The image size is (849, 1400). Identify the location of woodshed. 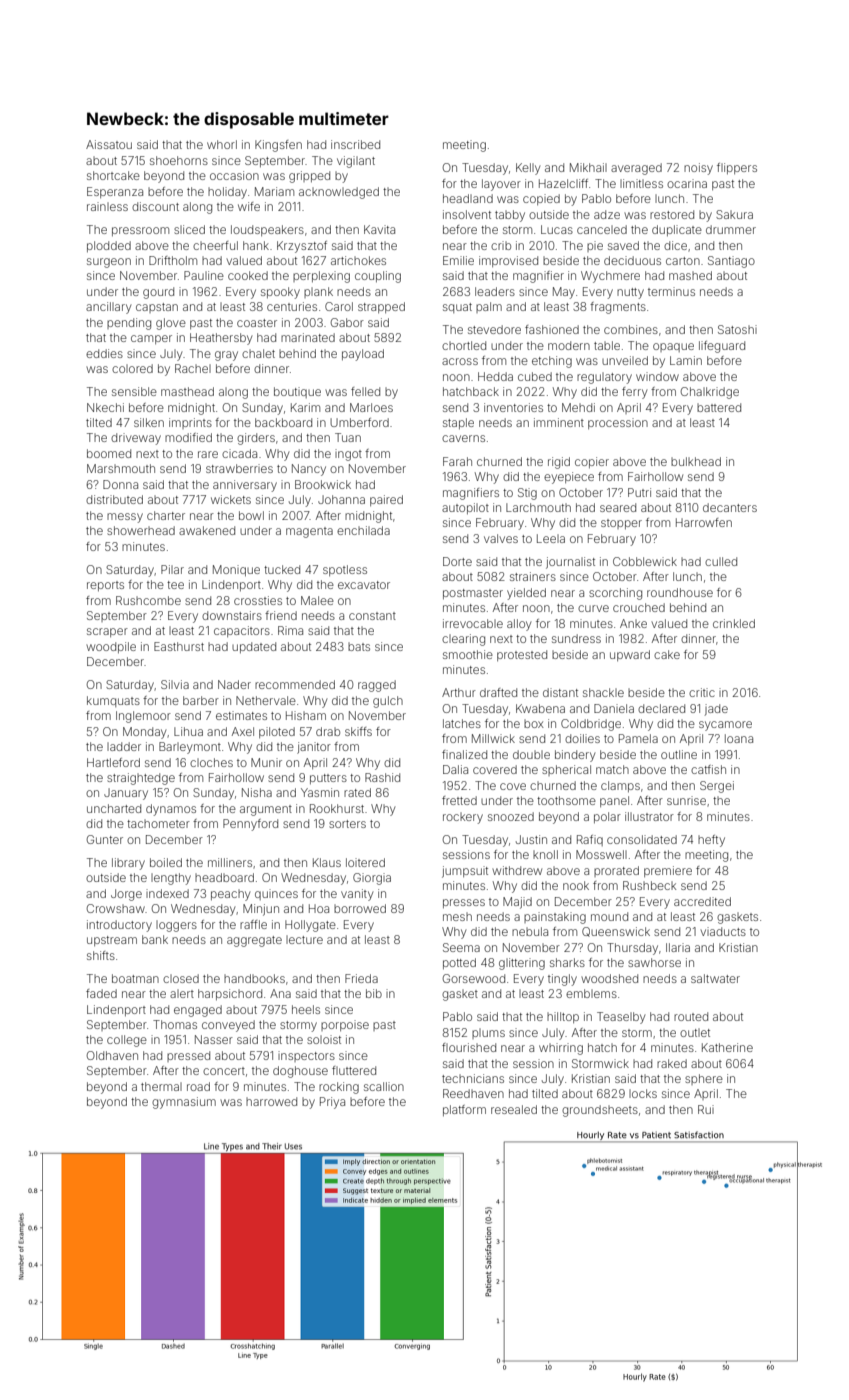
(609, 978).
